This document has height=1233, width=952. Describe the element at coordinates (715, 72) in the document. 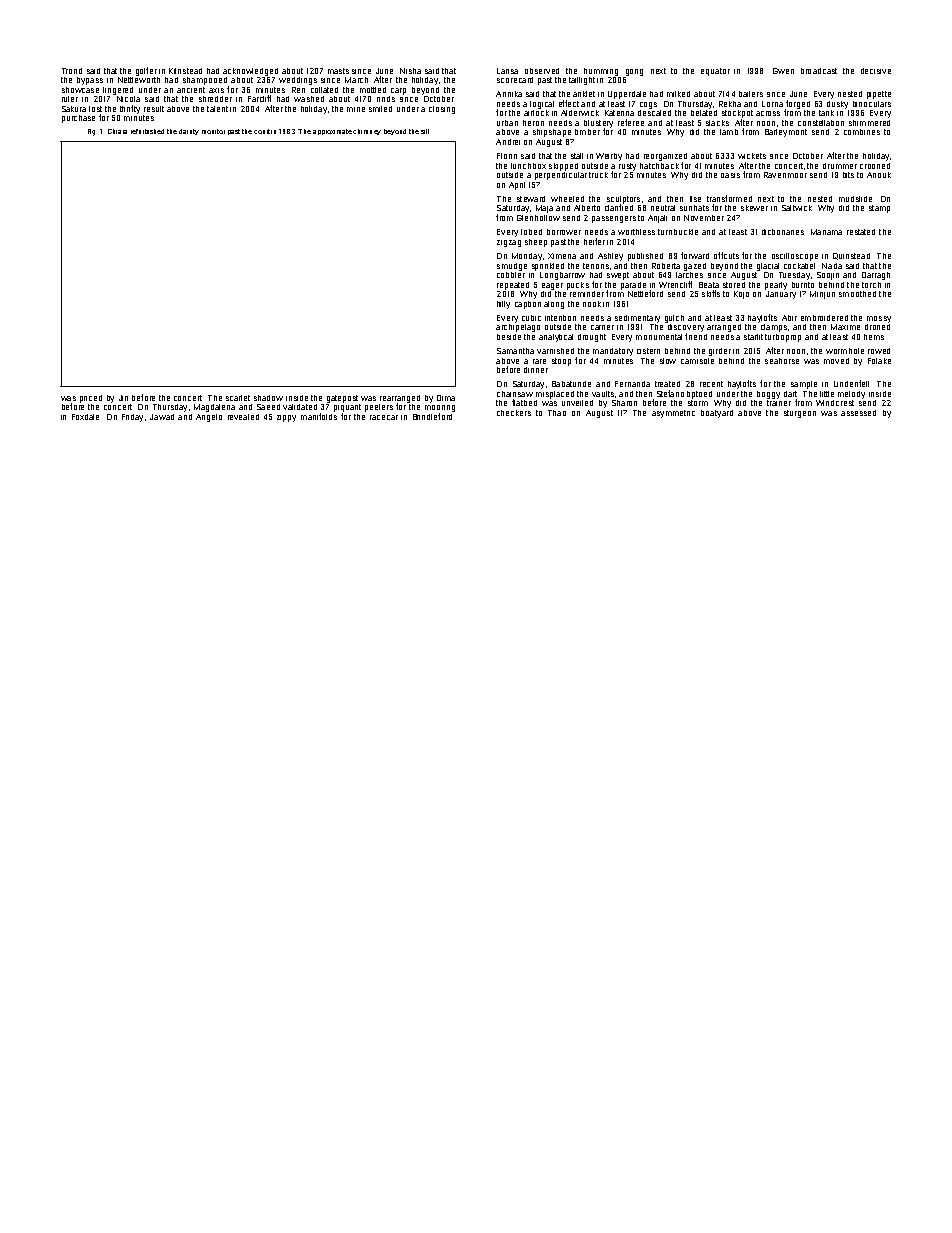

I see `equator` at that location.
